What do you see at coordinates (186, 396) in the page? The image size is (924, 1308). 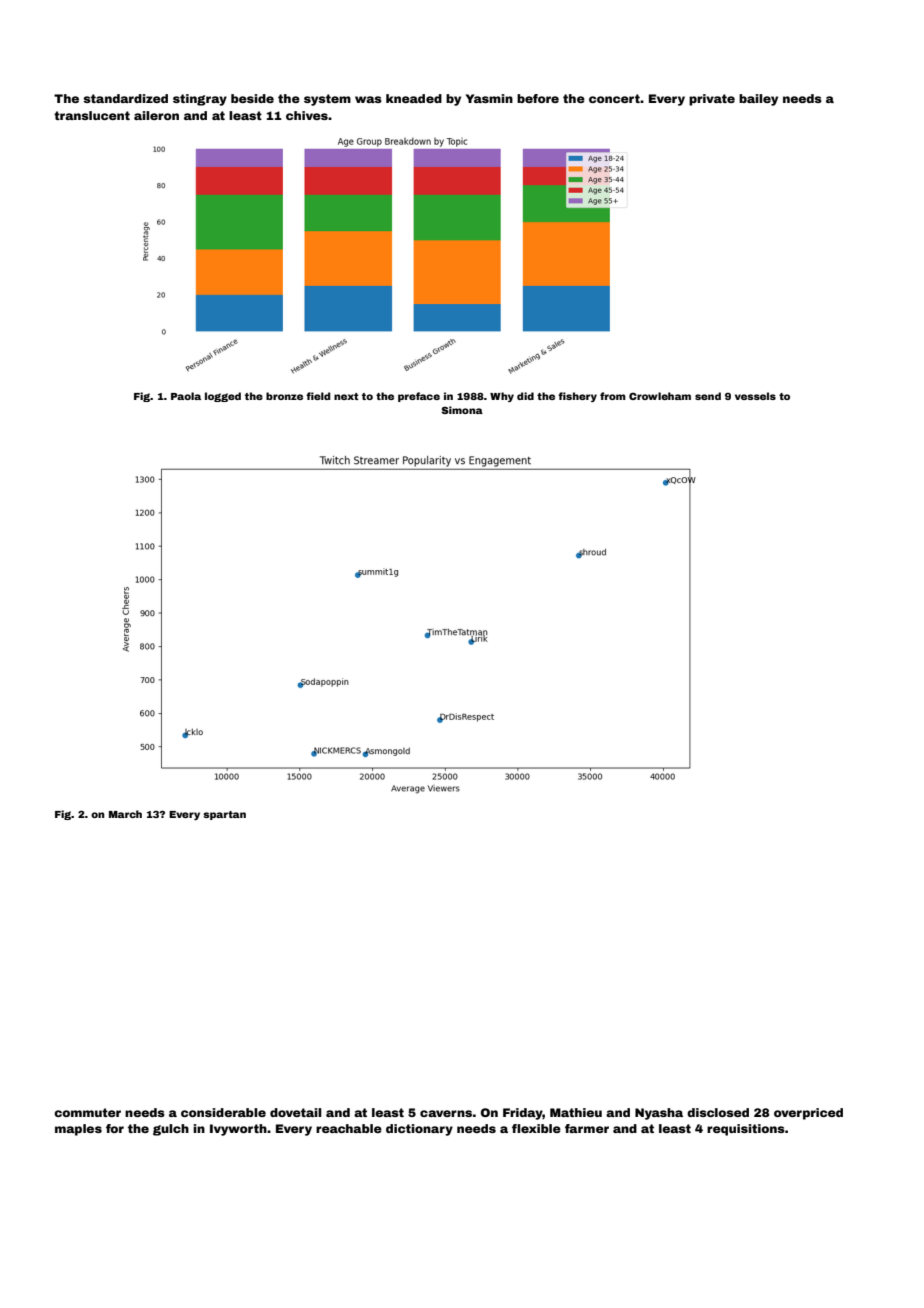 I see `Paola` at bounding box center [186, 396].
